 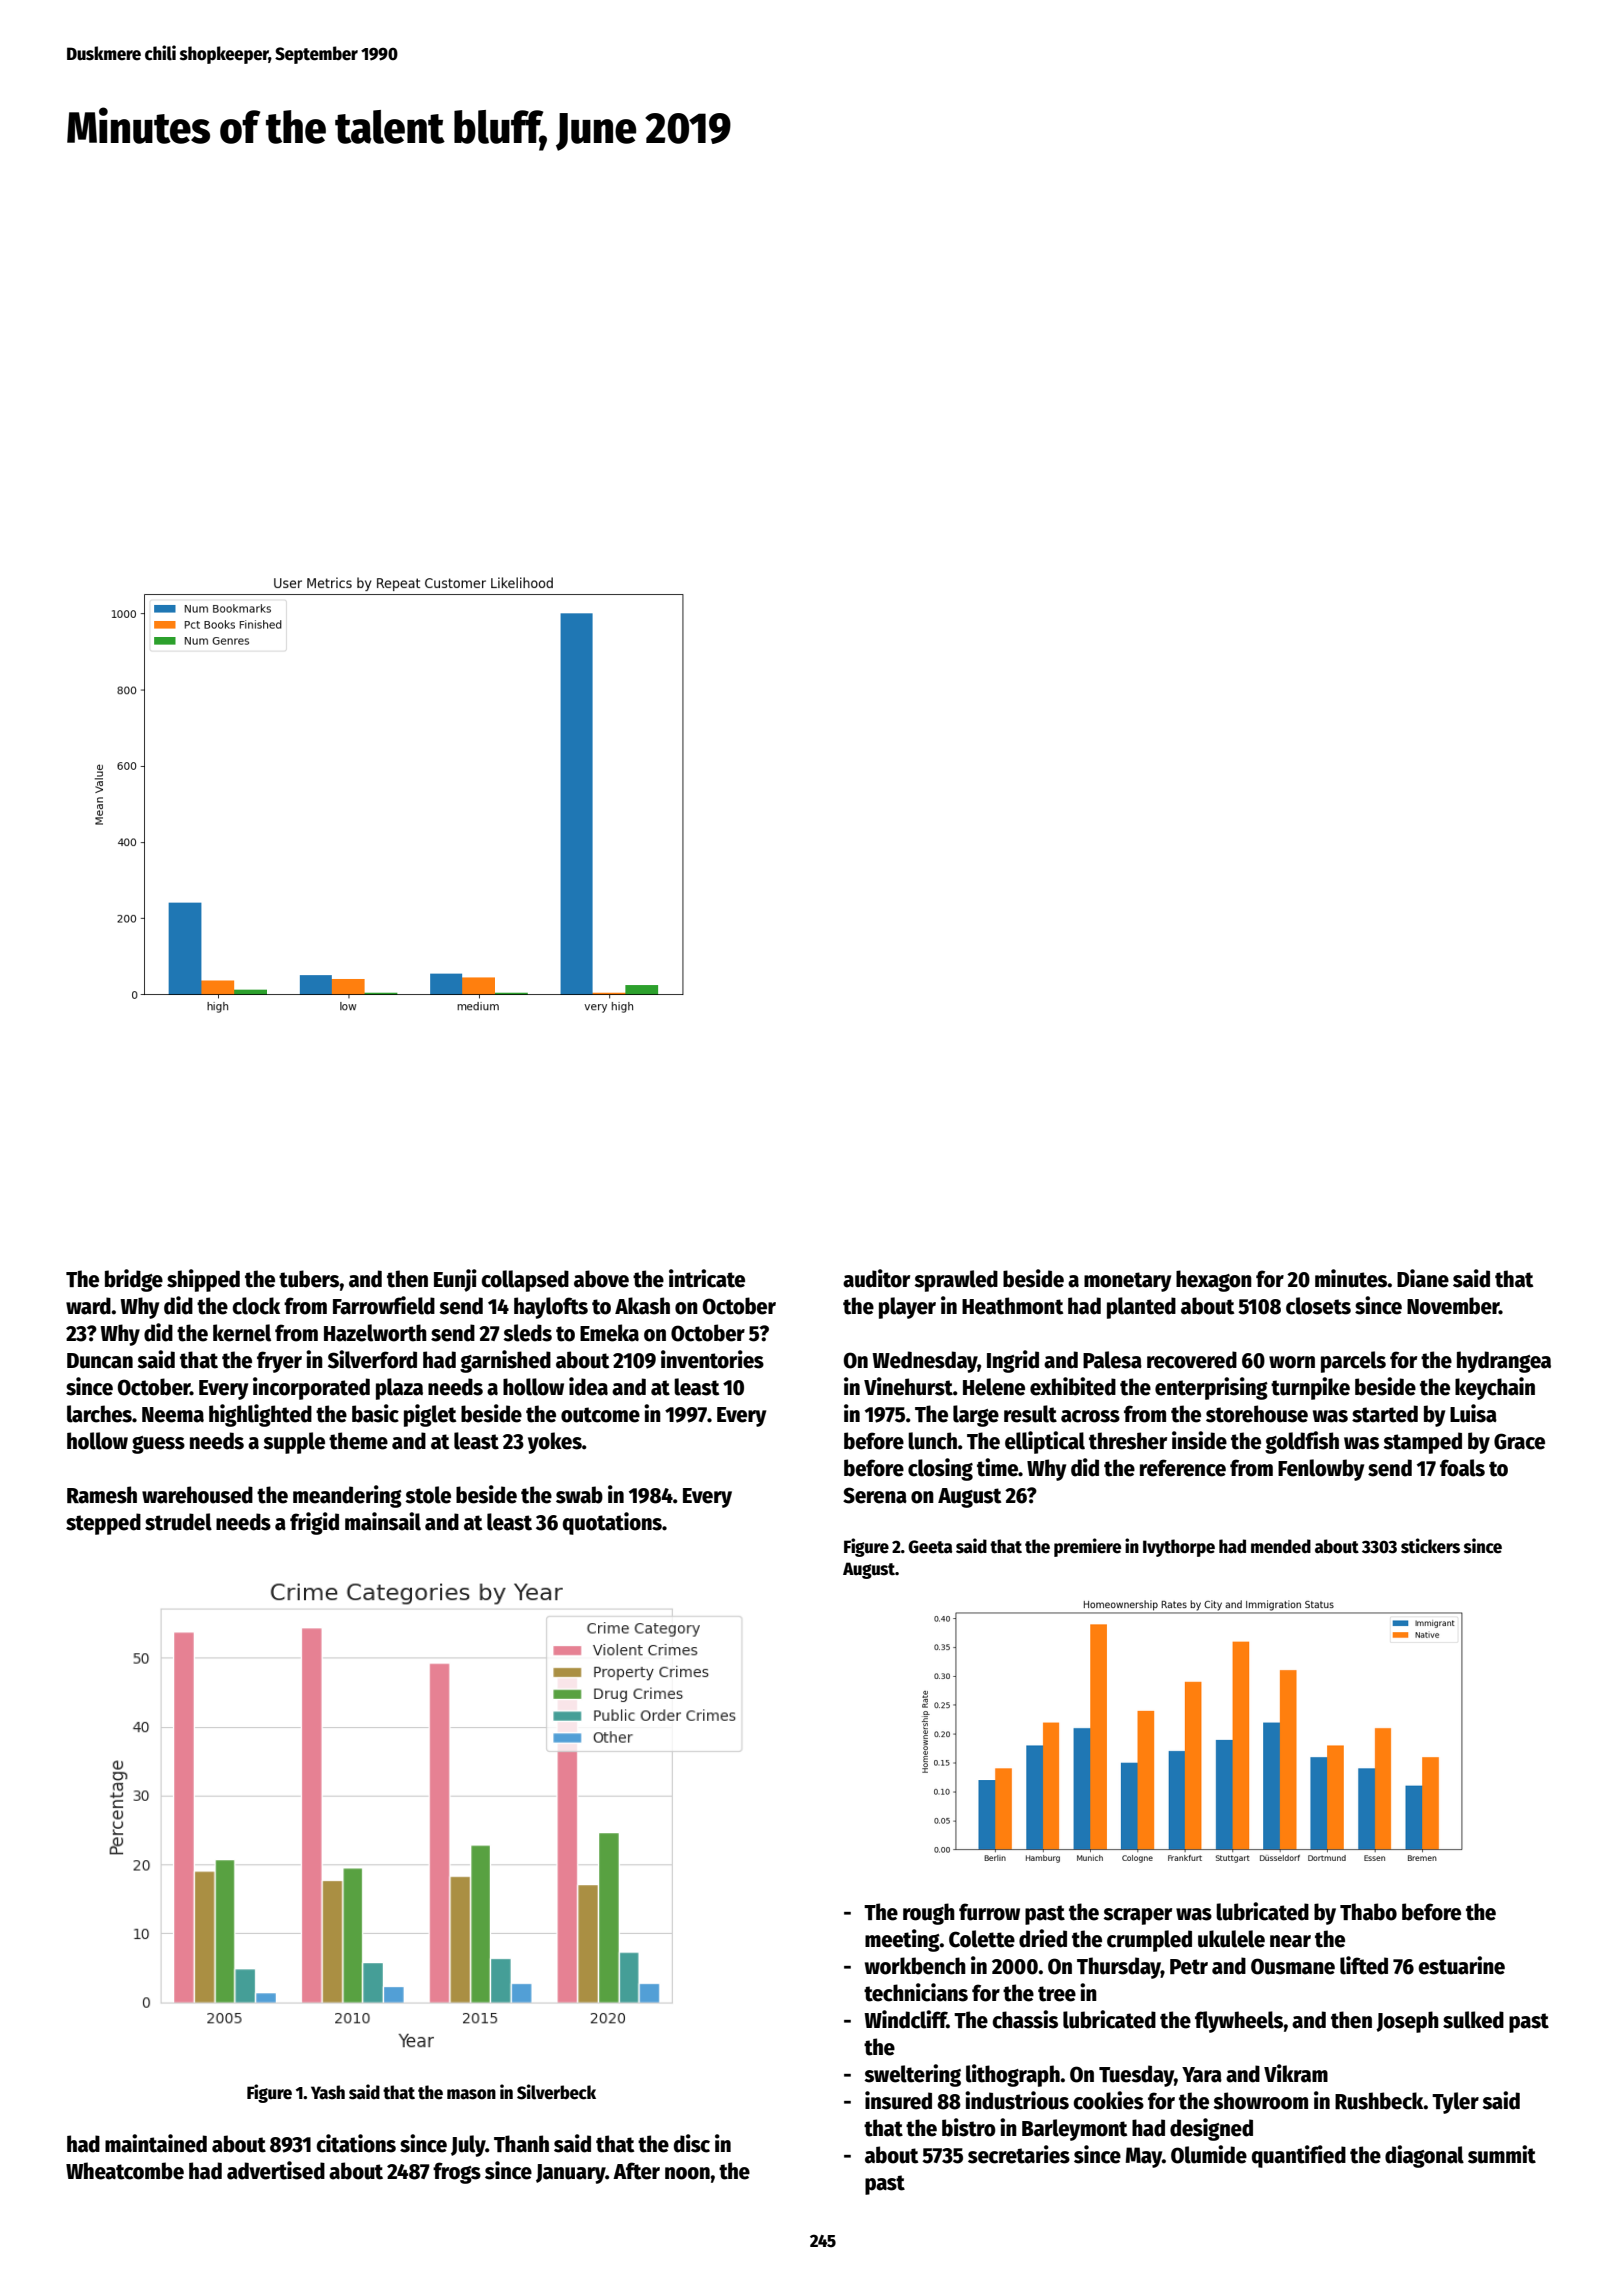 I want to click on scraper, so click(x=1137, y=1916).
